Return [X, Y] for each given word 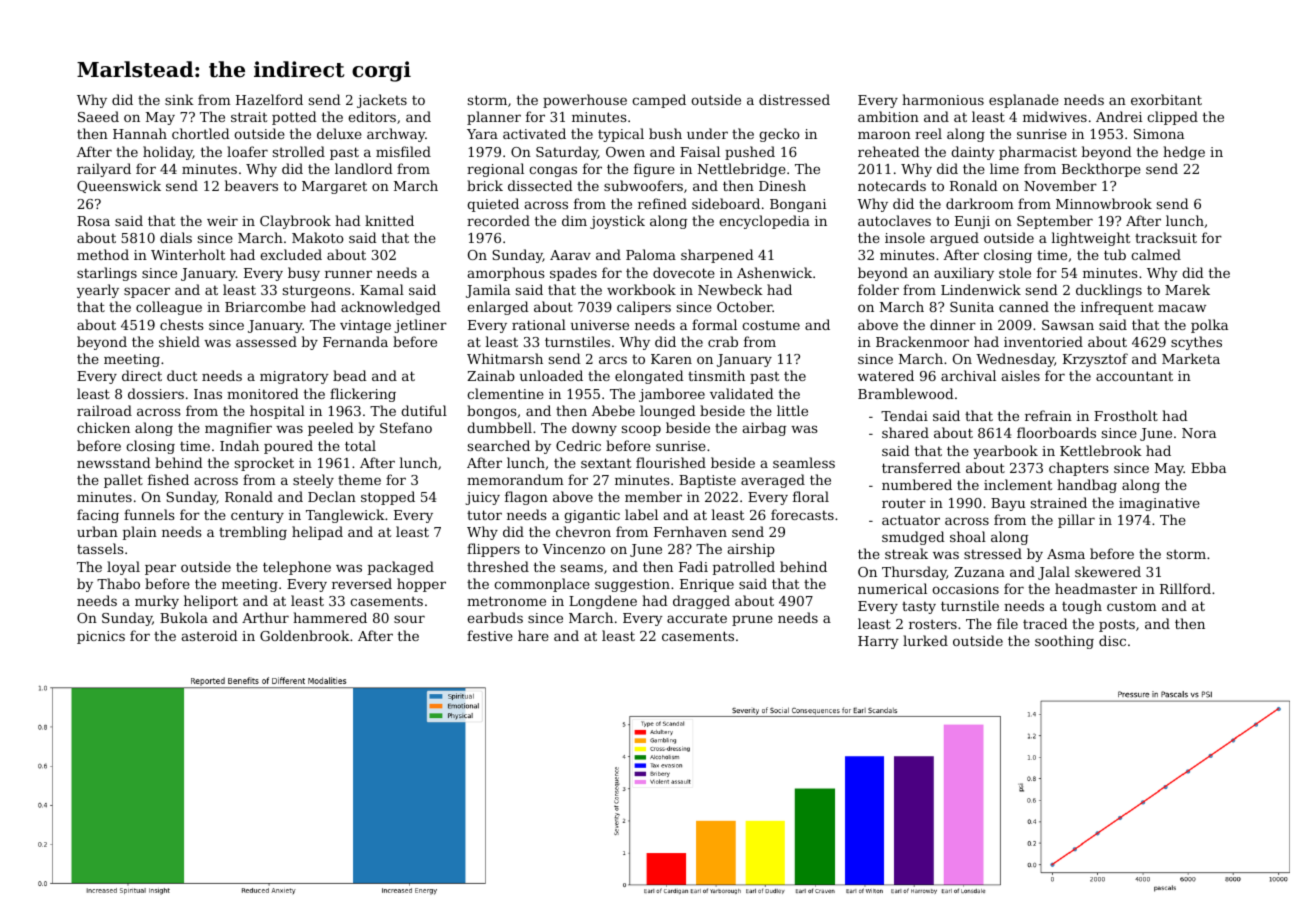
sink [179, 99]
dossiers [156, 393]
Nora [1199, 433]
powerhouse [585, 101]
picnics [101, 637]
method [103, 254]
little [792, 410]
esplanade [1024, 101]
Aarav [570, 255]
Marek [1187, 289]
